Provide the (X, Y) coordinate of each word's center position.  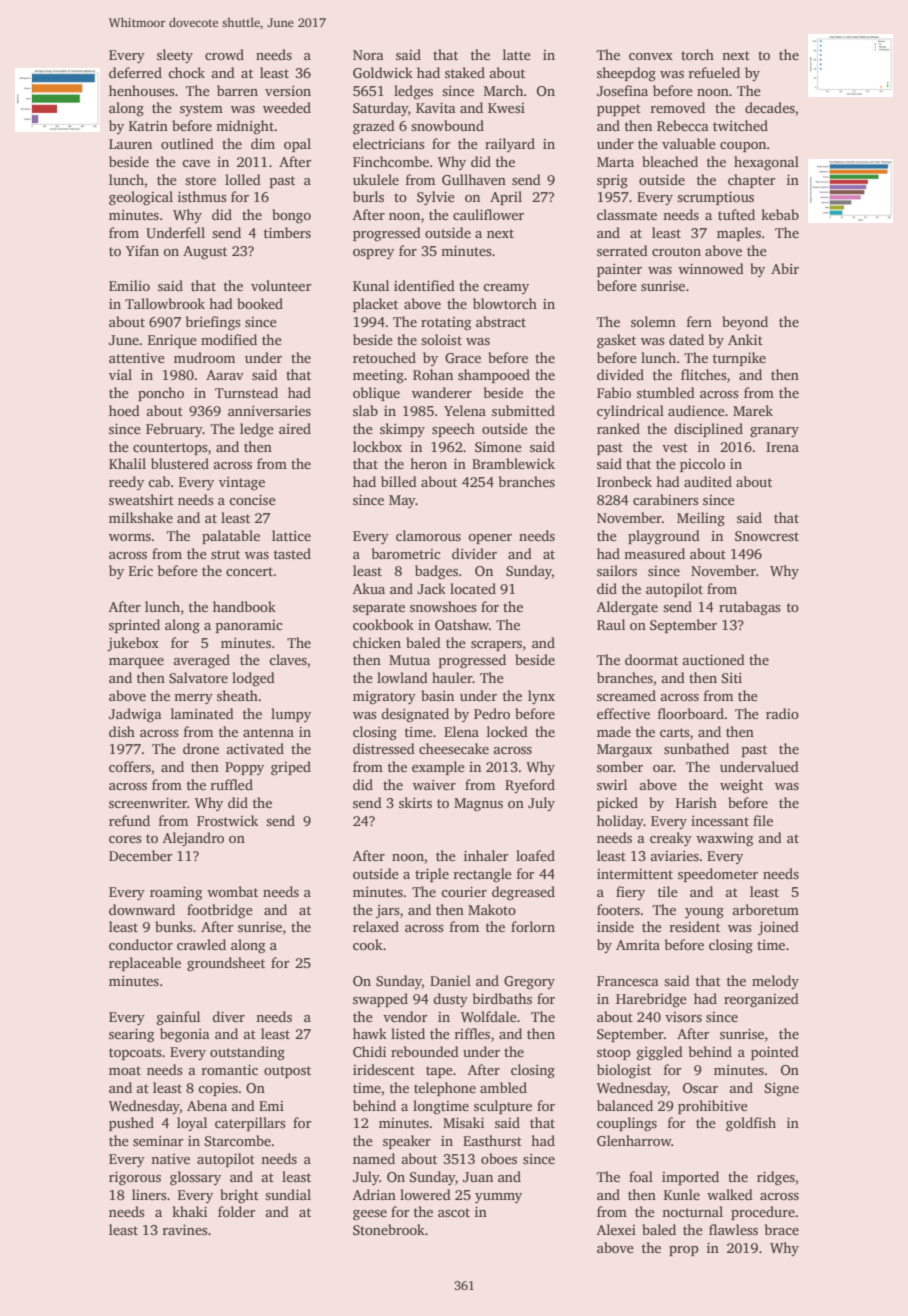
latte (517, 54)
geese (370, 1215)
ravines (185, 1230)
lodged (253, 679)
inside (615, 926)
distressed (384, 748)
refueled (714, 72)
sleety (175, 56)
